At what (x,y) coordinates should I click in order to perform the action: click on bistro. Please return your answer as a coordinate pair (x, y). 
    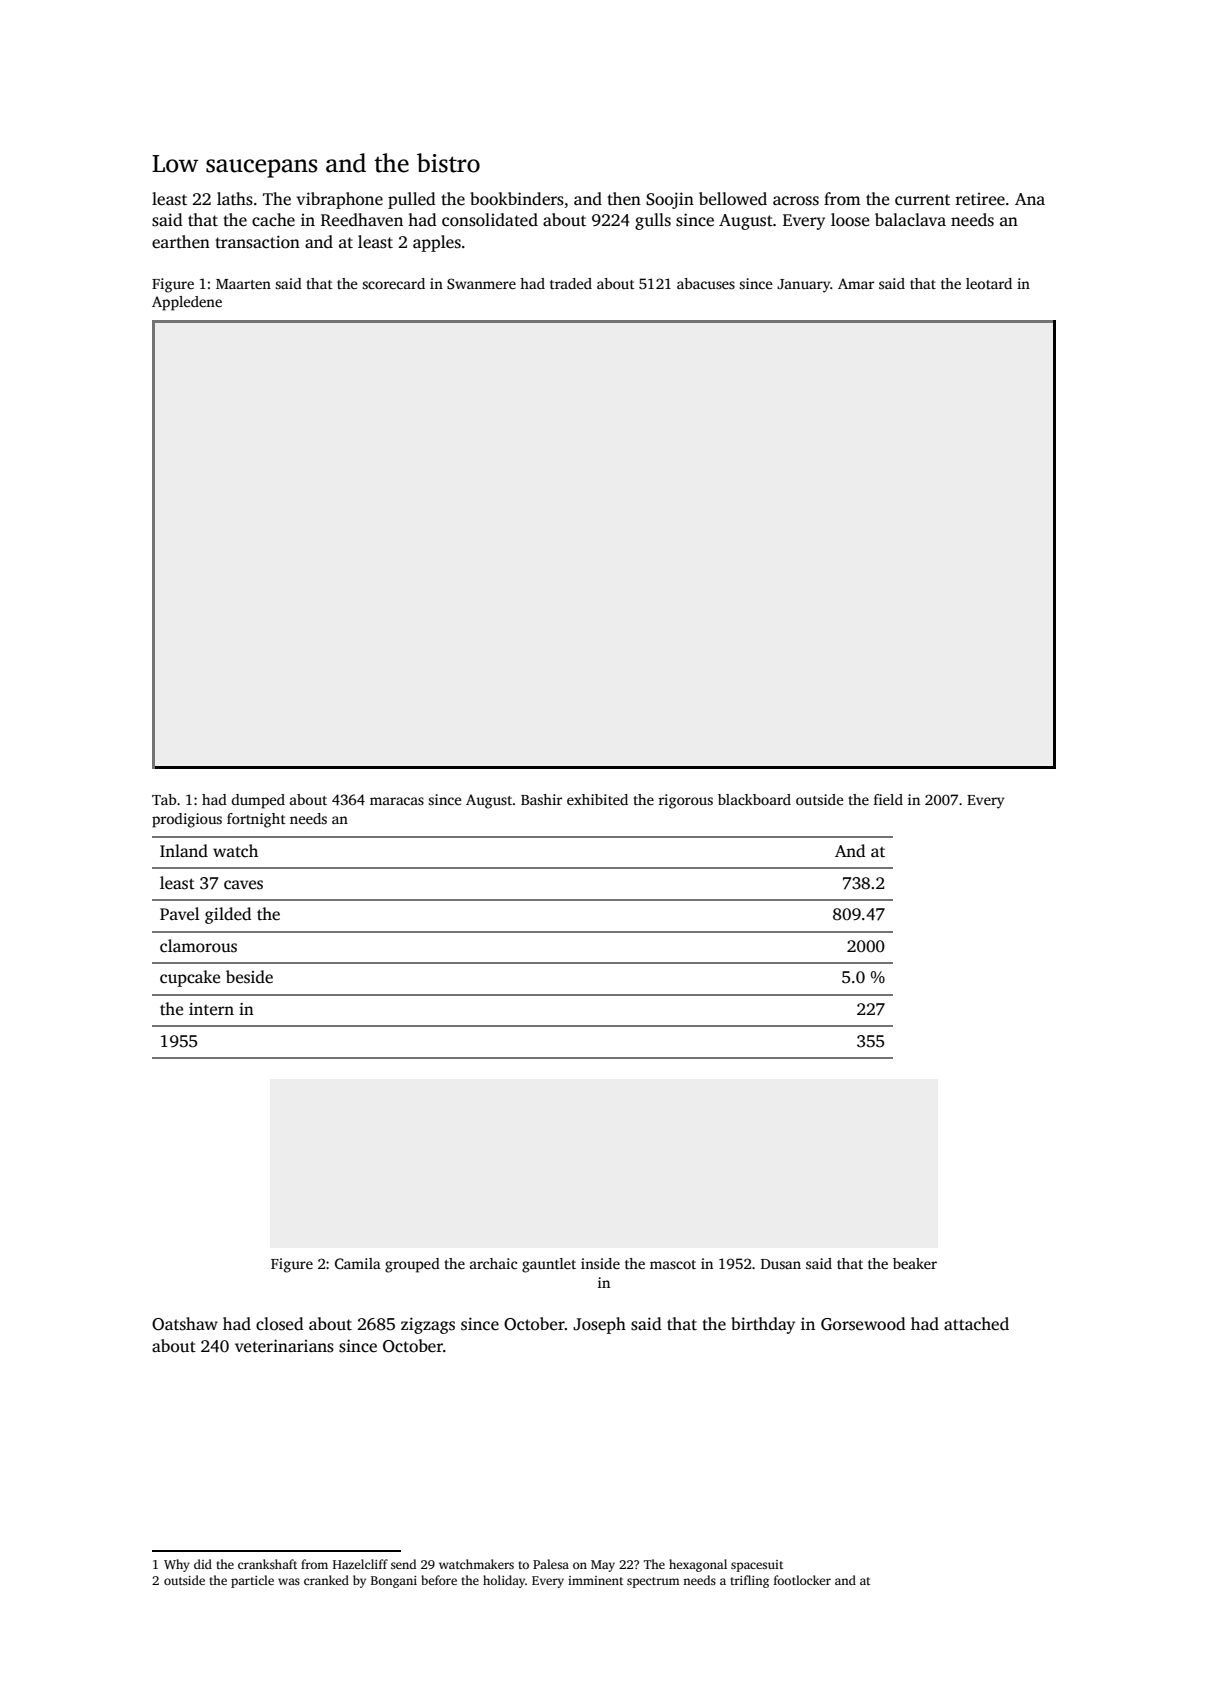
    Looking at the image, I should click on (448, 163).
